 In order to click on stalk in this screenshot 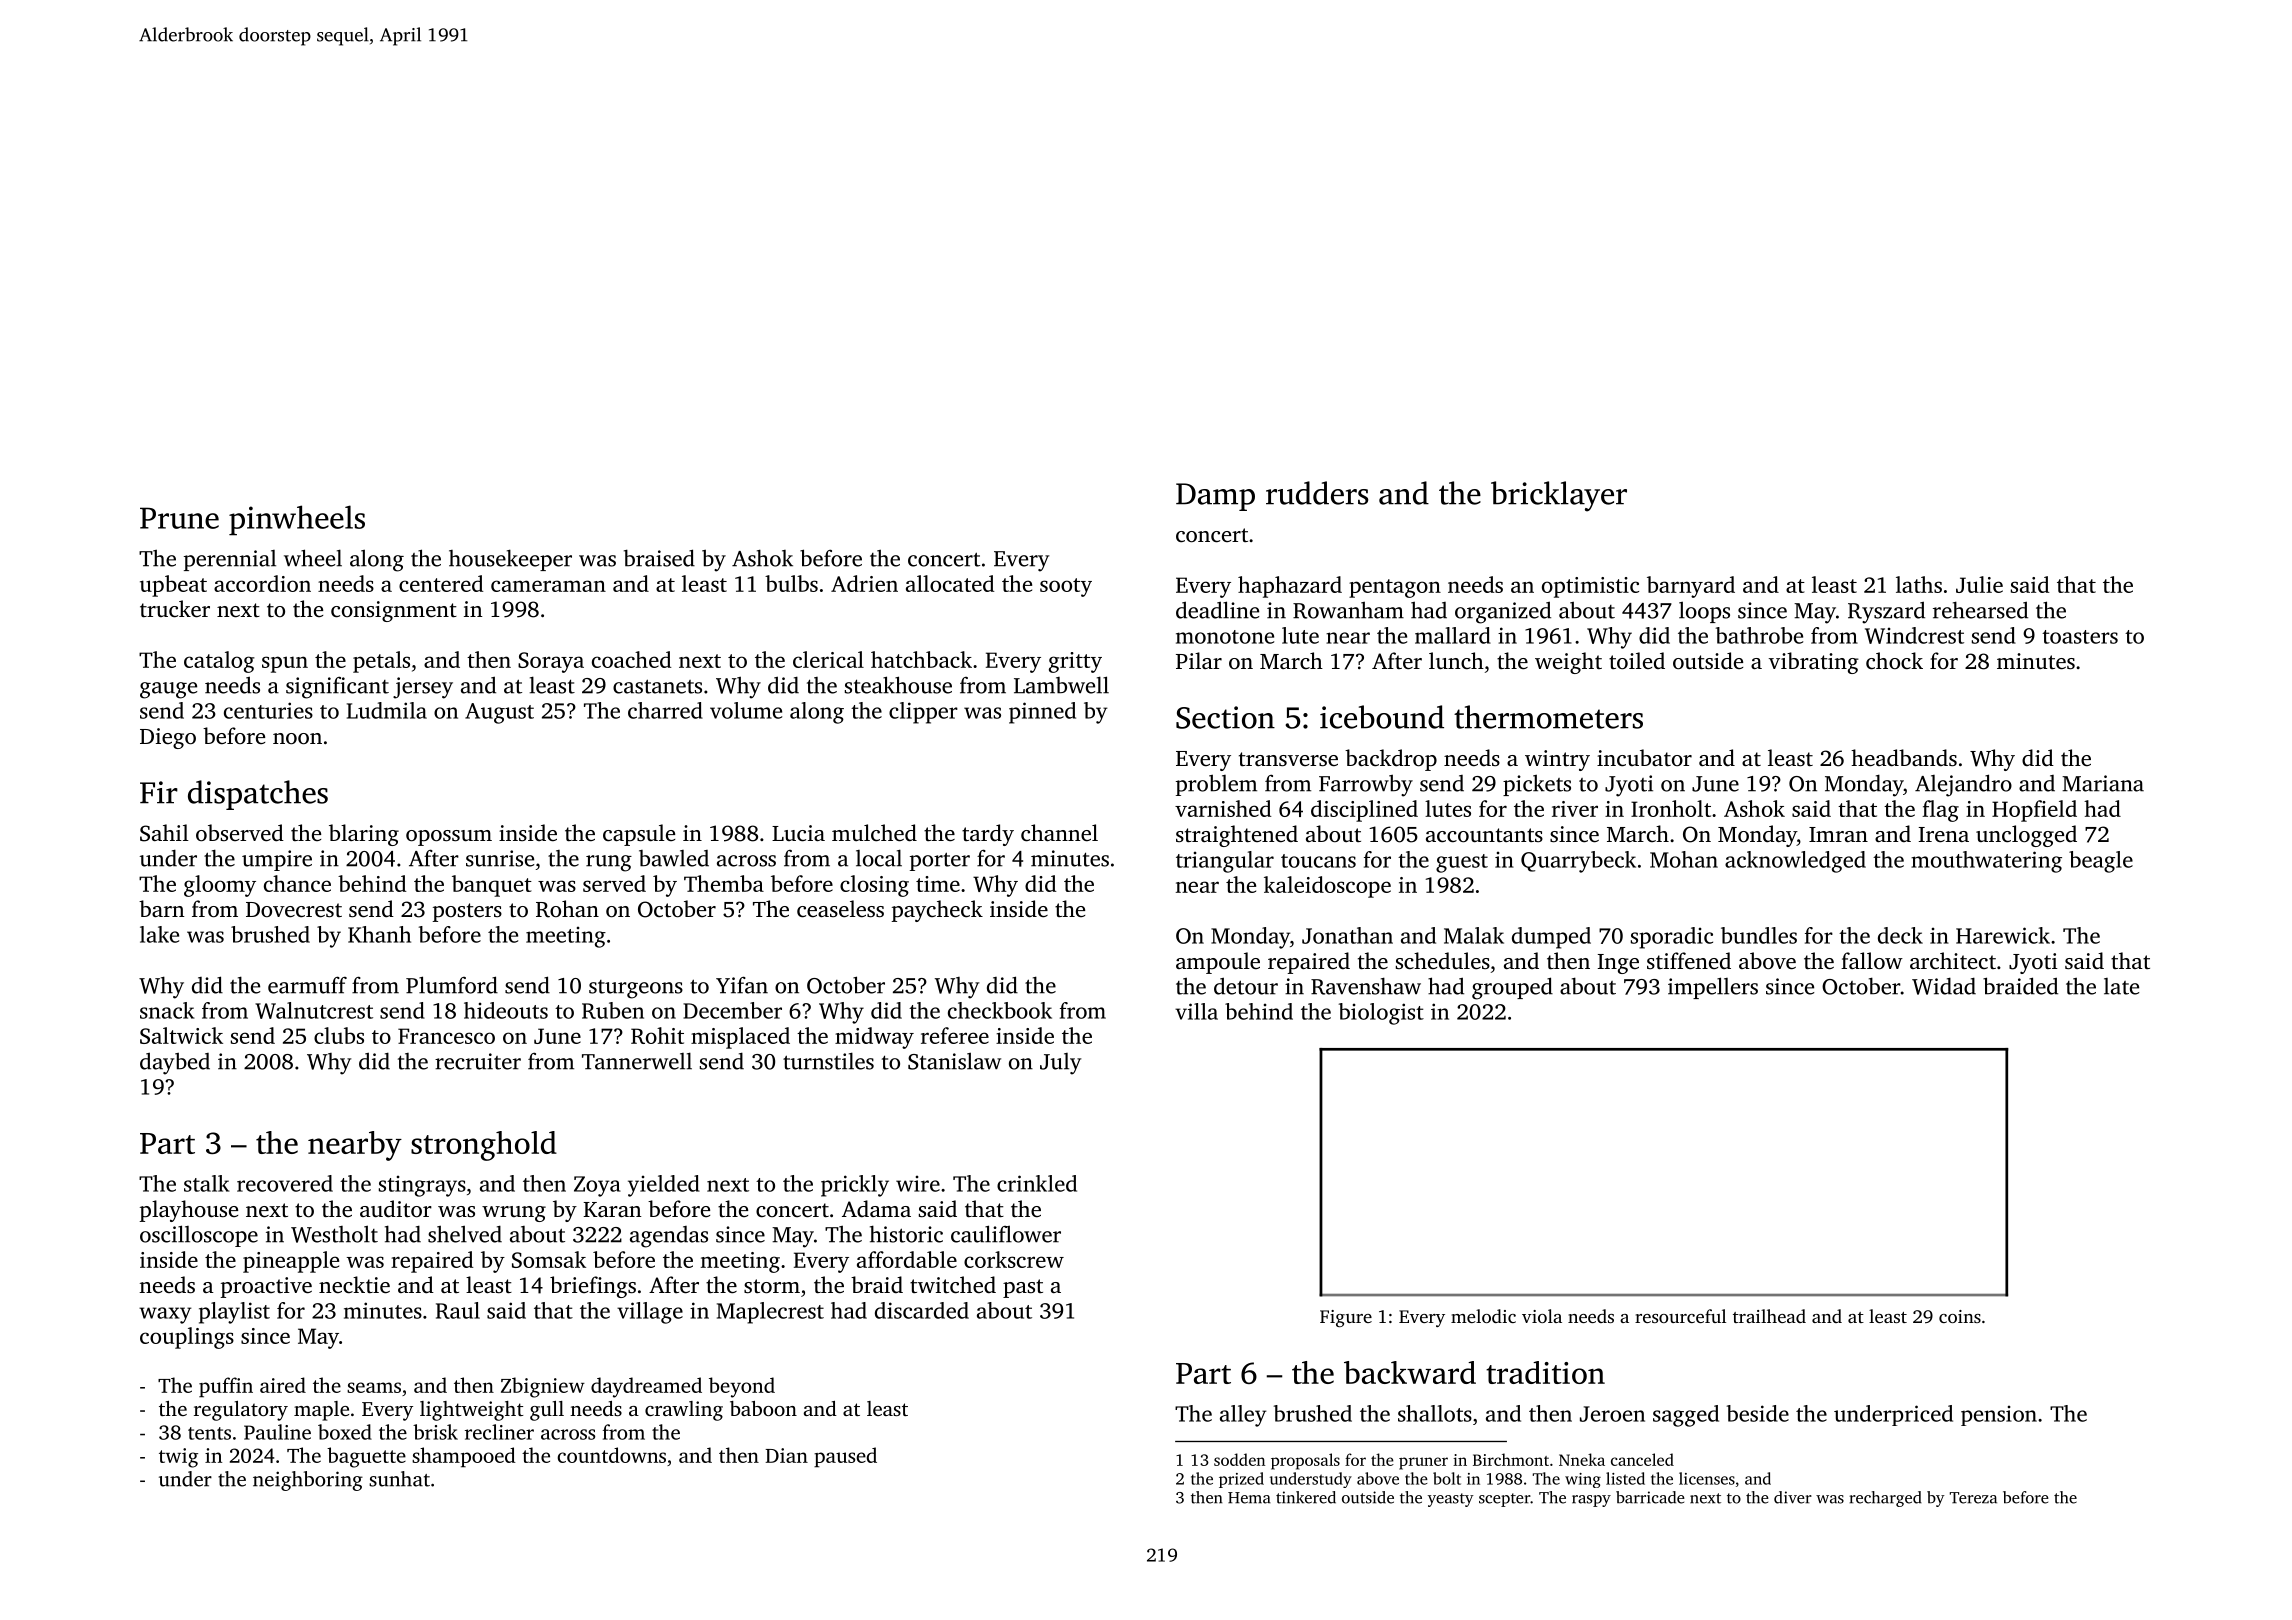, I will do `click(207, 1183)`.
